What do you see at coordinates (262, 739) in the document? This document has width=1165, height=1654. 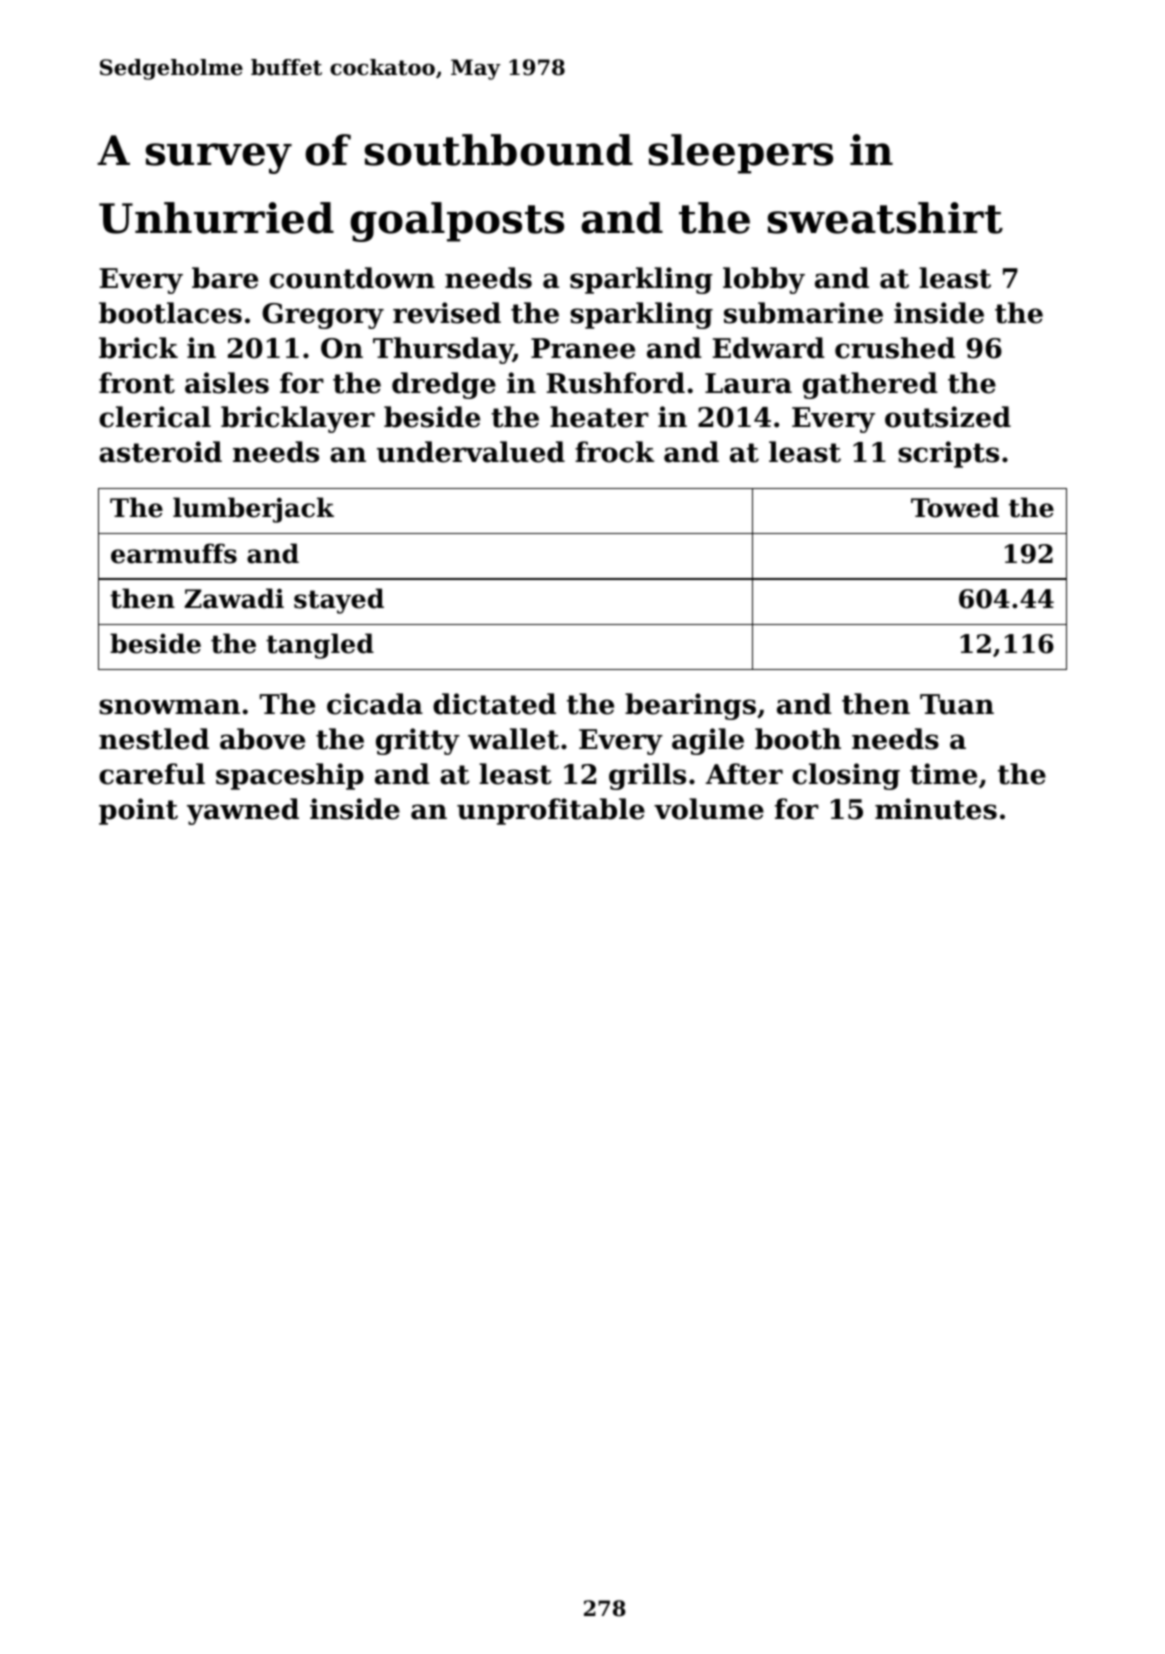 I see `above` at bounding box center [262, 739].
